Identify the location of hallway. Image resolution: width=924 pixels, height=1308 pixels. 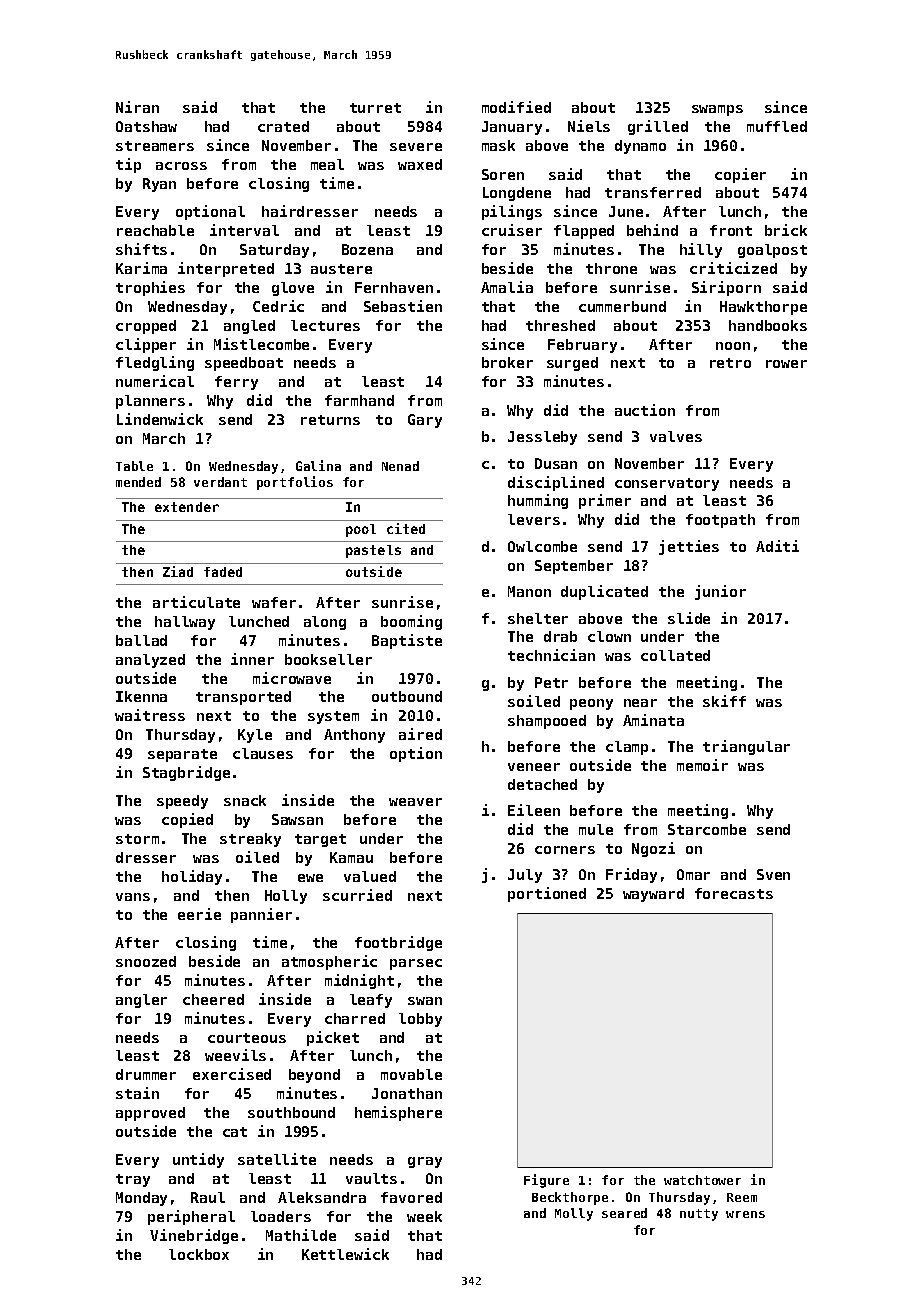
(185, 623).
